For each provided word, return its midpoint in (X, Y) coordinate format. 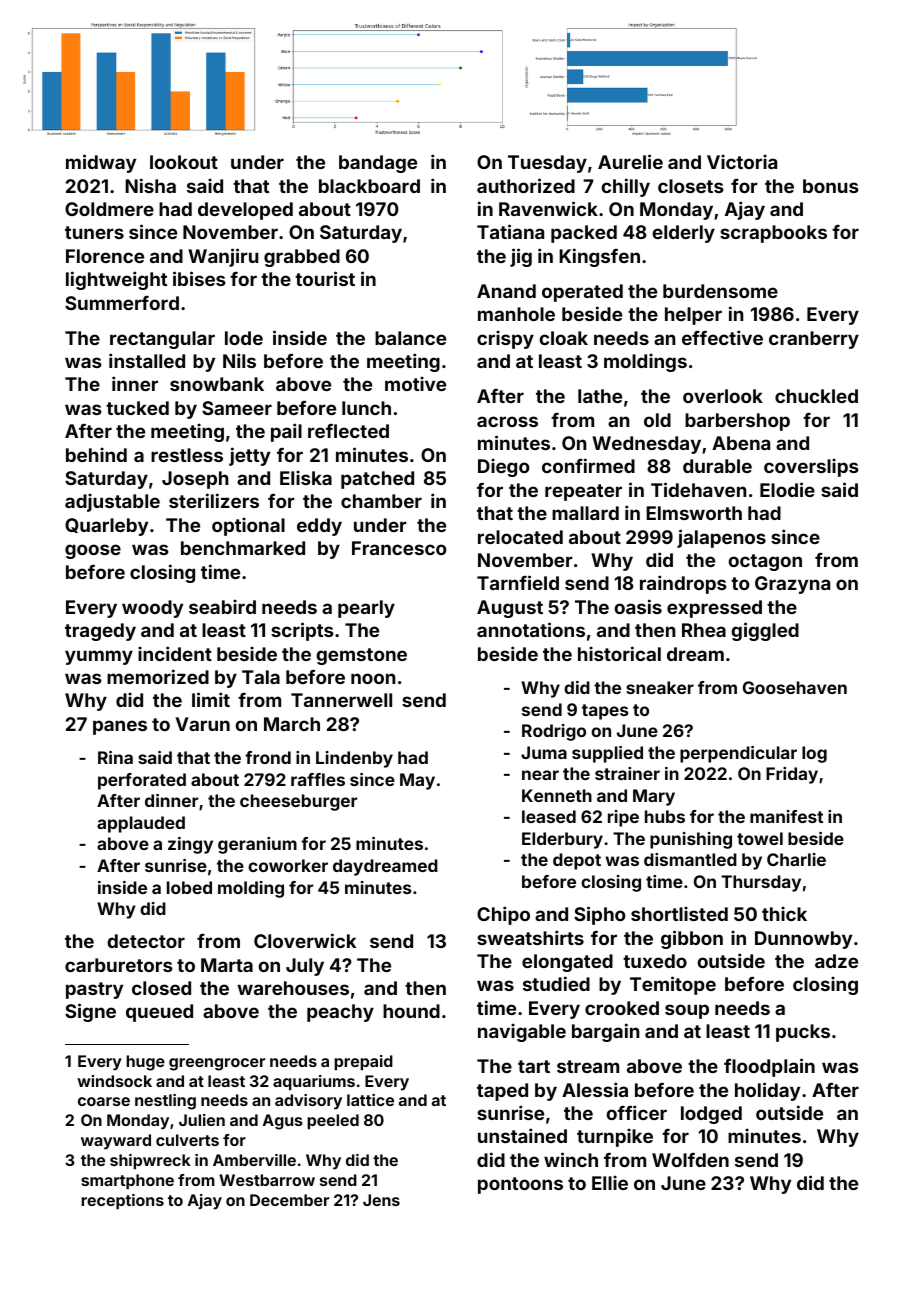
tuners (94, 232)
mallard (585, 513)
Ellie (610, 1182)
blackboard (369, 186)
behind (96, 454)
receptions (122, 1202)
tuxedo (655, 961)
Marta (227, 965)
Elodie (787, 489)
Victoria (742, 161)
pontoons (520, 1185)
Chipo (503, 915)
